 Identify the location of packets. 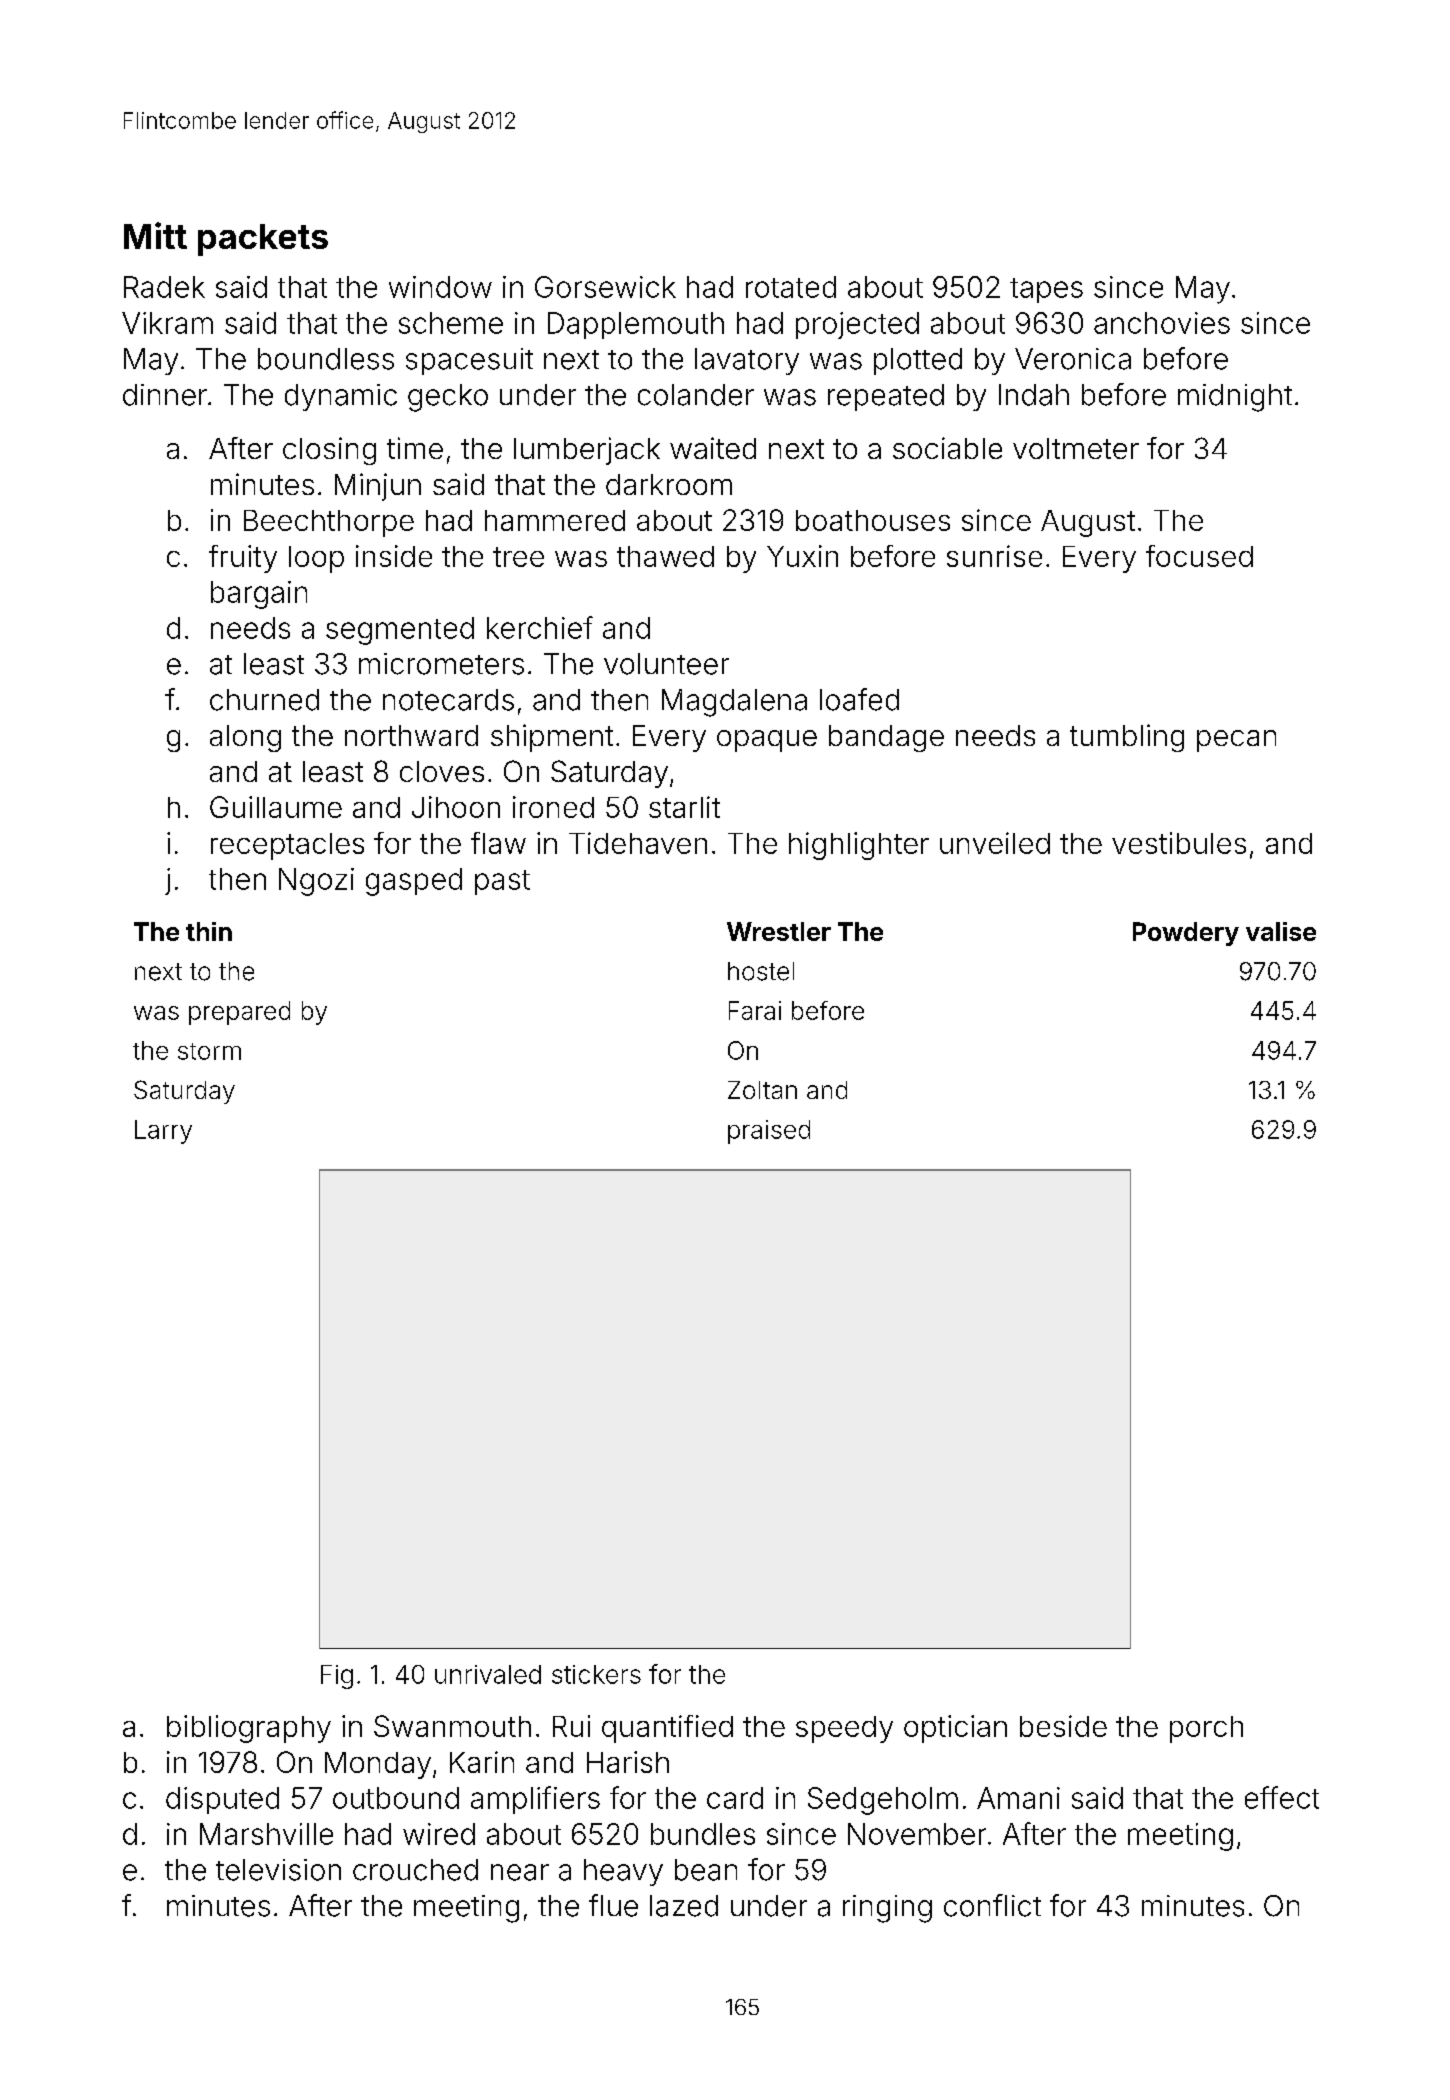
(263, 240).
